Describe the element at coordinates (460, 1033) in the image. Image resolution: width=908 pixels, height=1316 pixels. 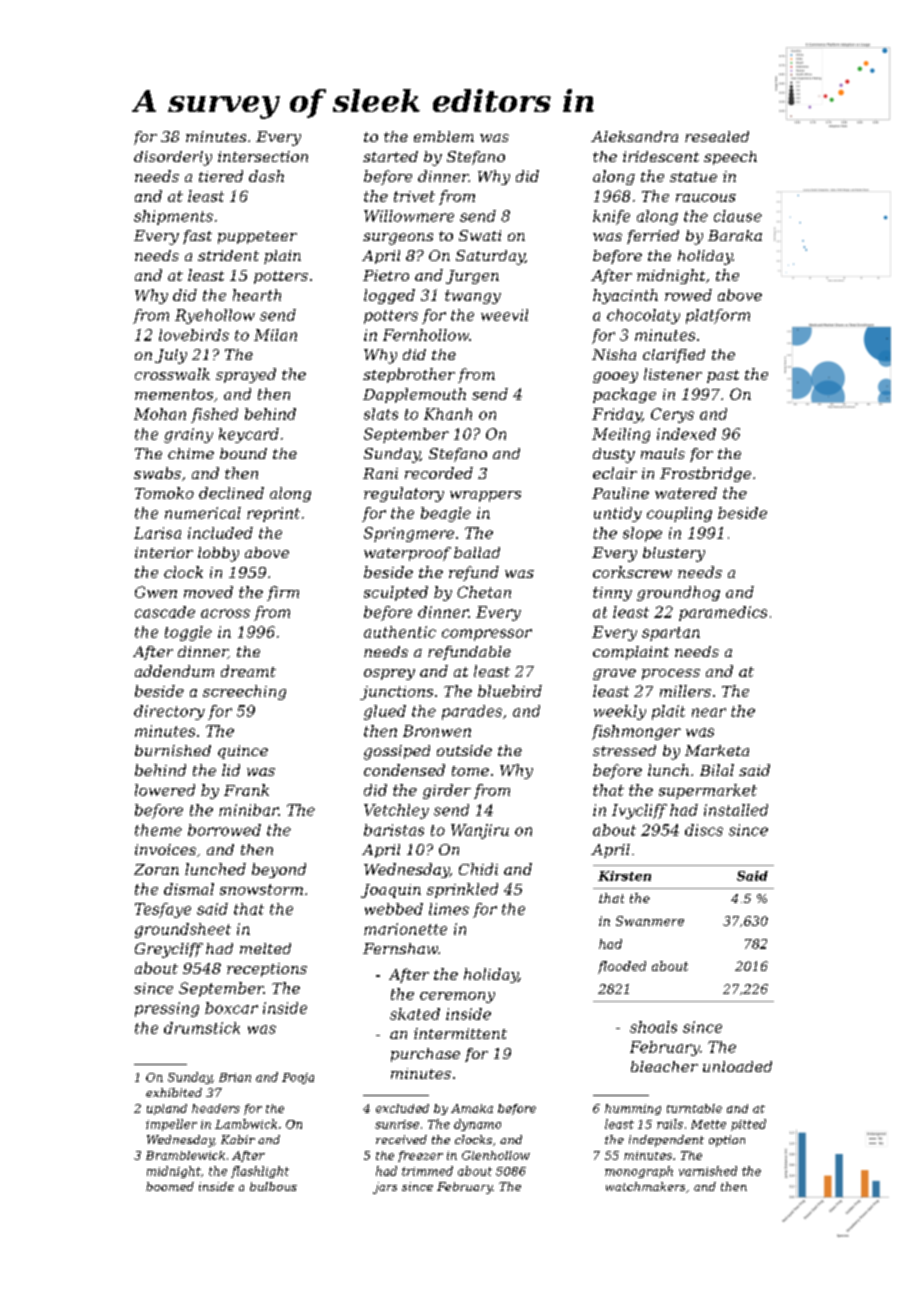
I see `intermittent` at that location.
